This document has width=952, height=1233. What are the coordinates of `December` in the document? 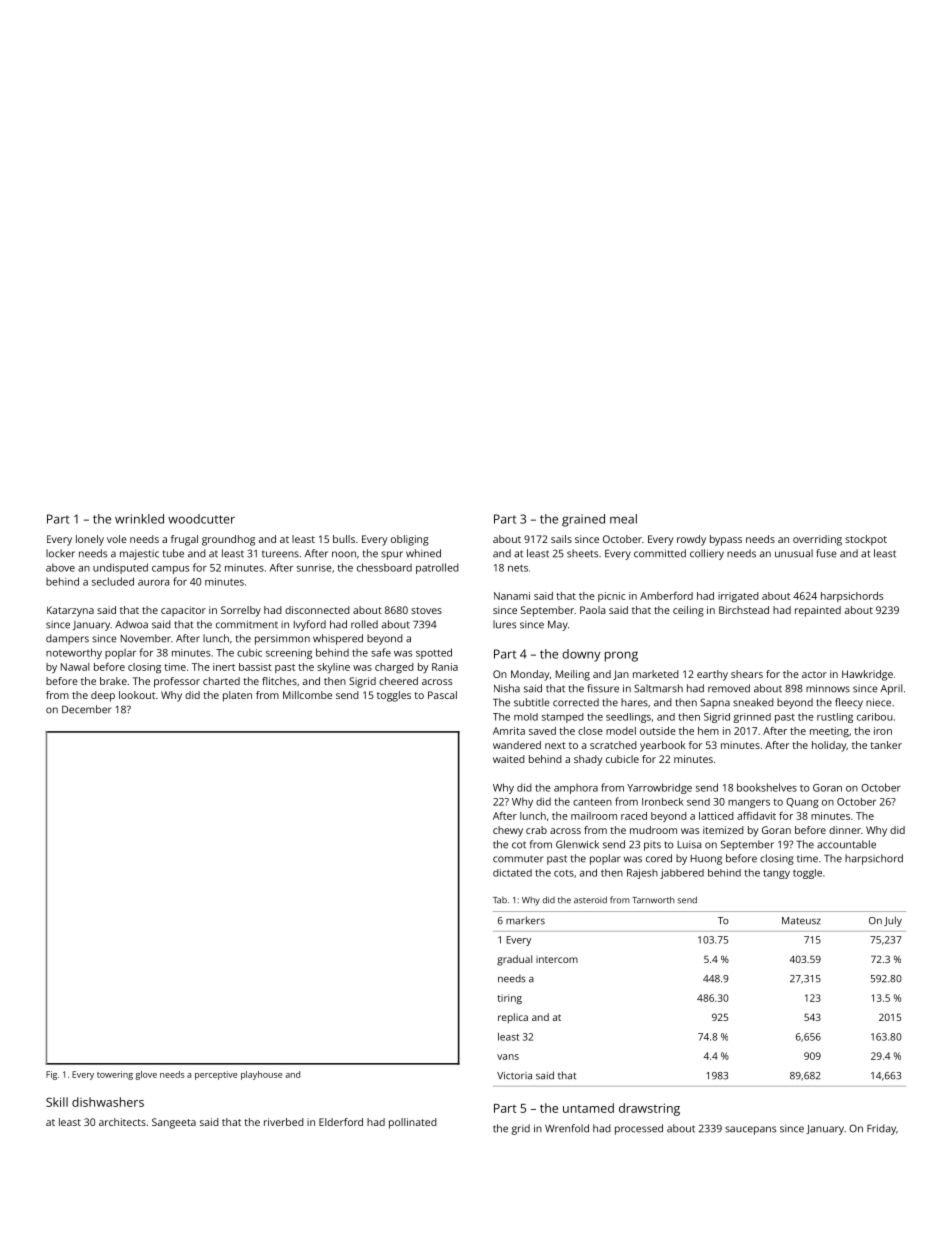 It's located at (87, 709).
